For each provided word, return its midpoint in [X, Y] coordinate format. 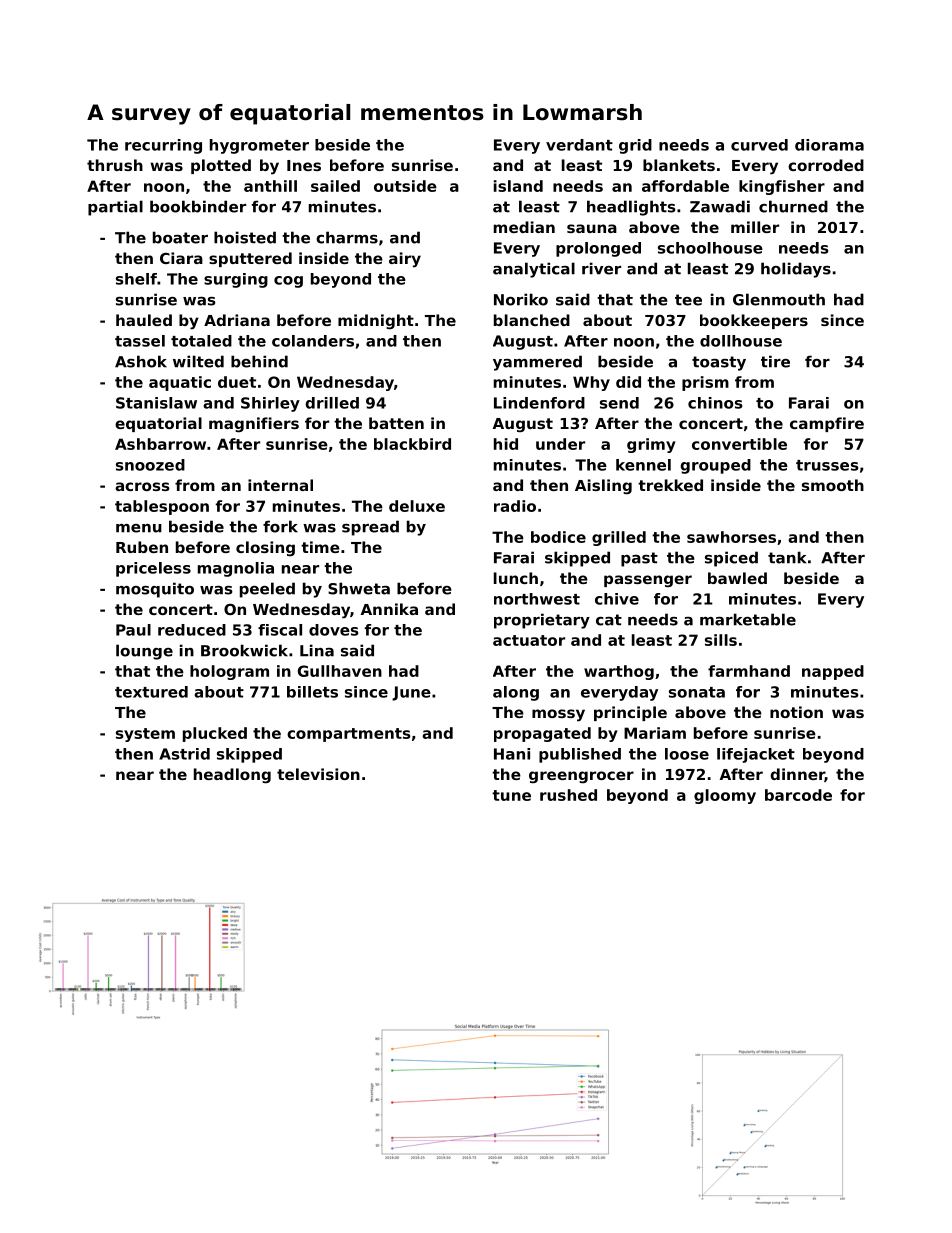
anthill [270, 186]
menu [139, 528]
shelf [136, 279]
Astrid [184, 754]
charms [347, 237]
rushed [568, 795]
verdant [579, 145]
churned [793, 206]
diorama [829, 145]
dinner [797, 775]
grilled [619, 538]
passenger [648, 581]
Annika [389, 609]
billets [312, 692]
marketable [748, 619]
